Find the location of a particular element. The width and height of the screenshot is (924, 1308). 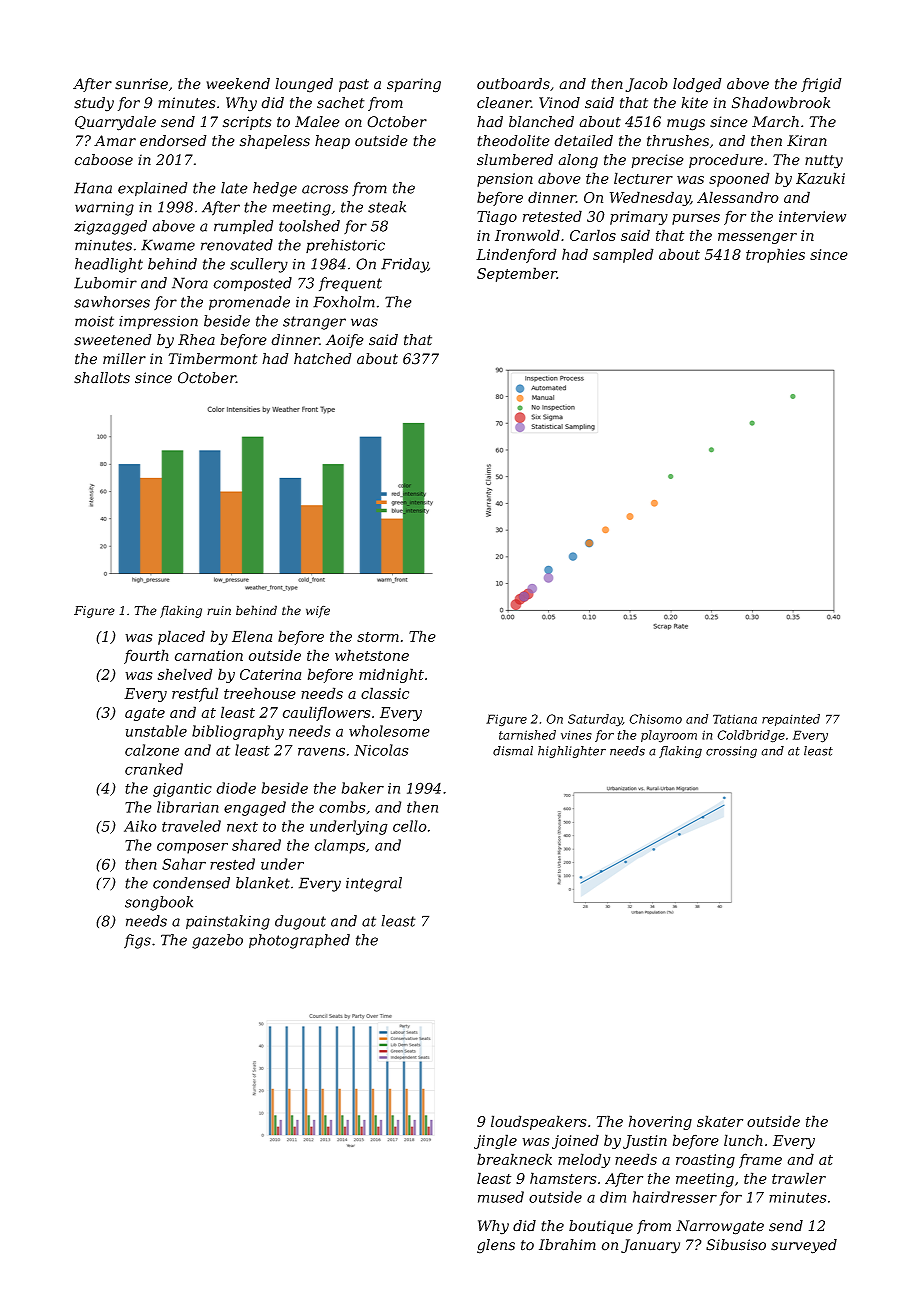

gazebo is located at coordinates (217, 941).
